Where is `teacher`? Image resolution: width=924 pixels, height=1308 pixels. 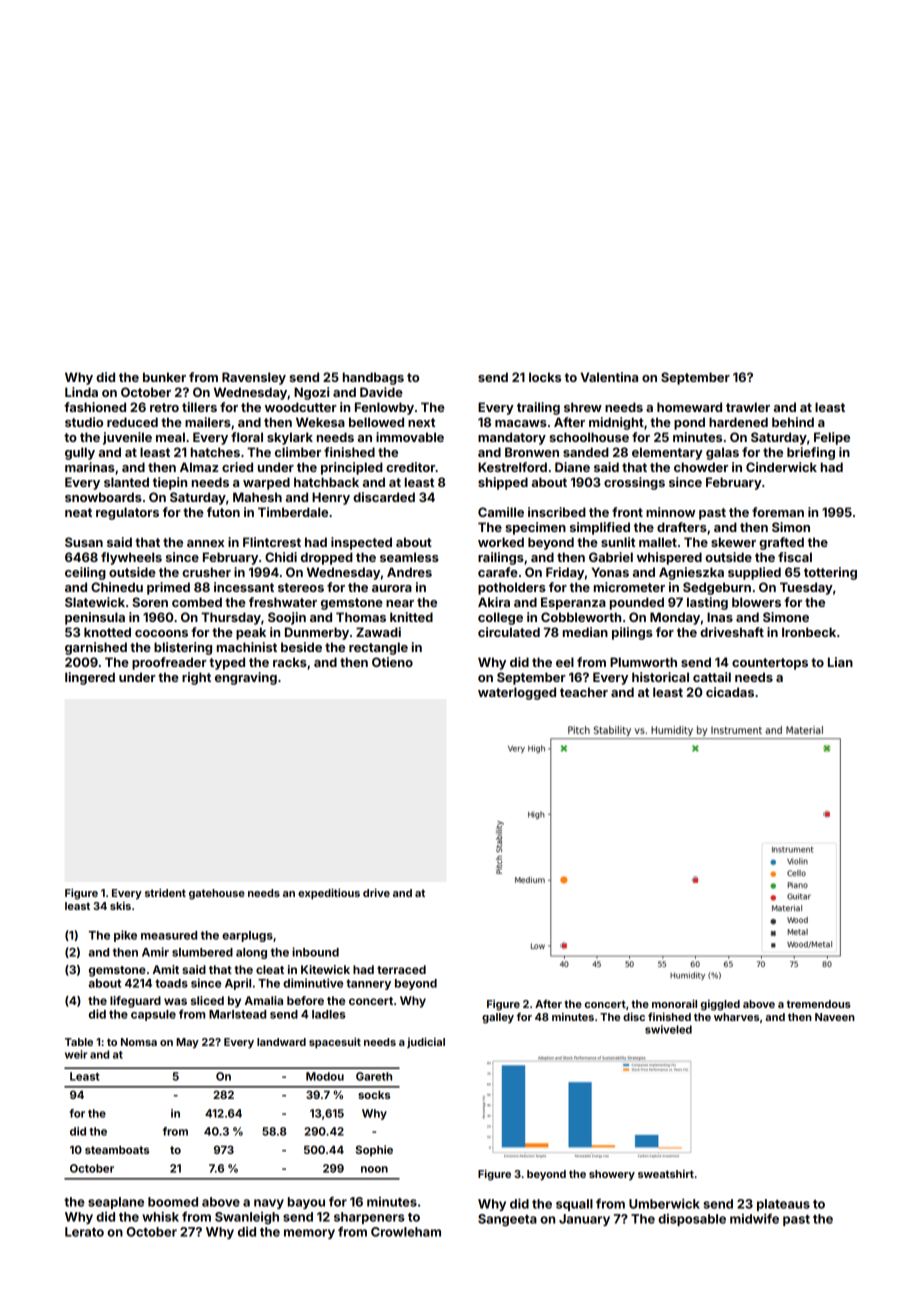
teacher is located at coordinates (584, 692).
